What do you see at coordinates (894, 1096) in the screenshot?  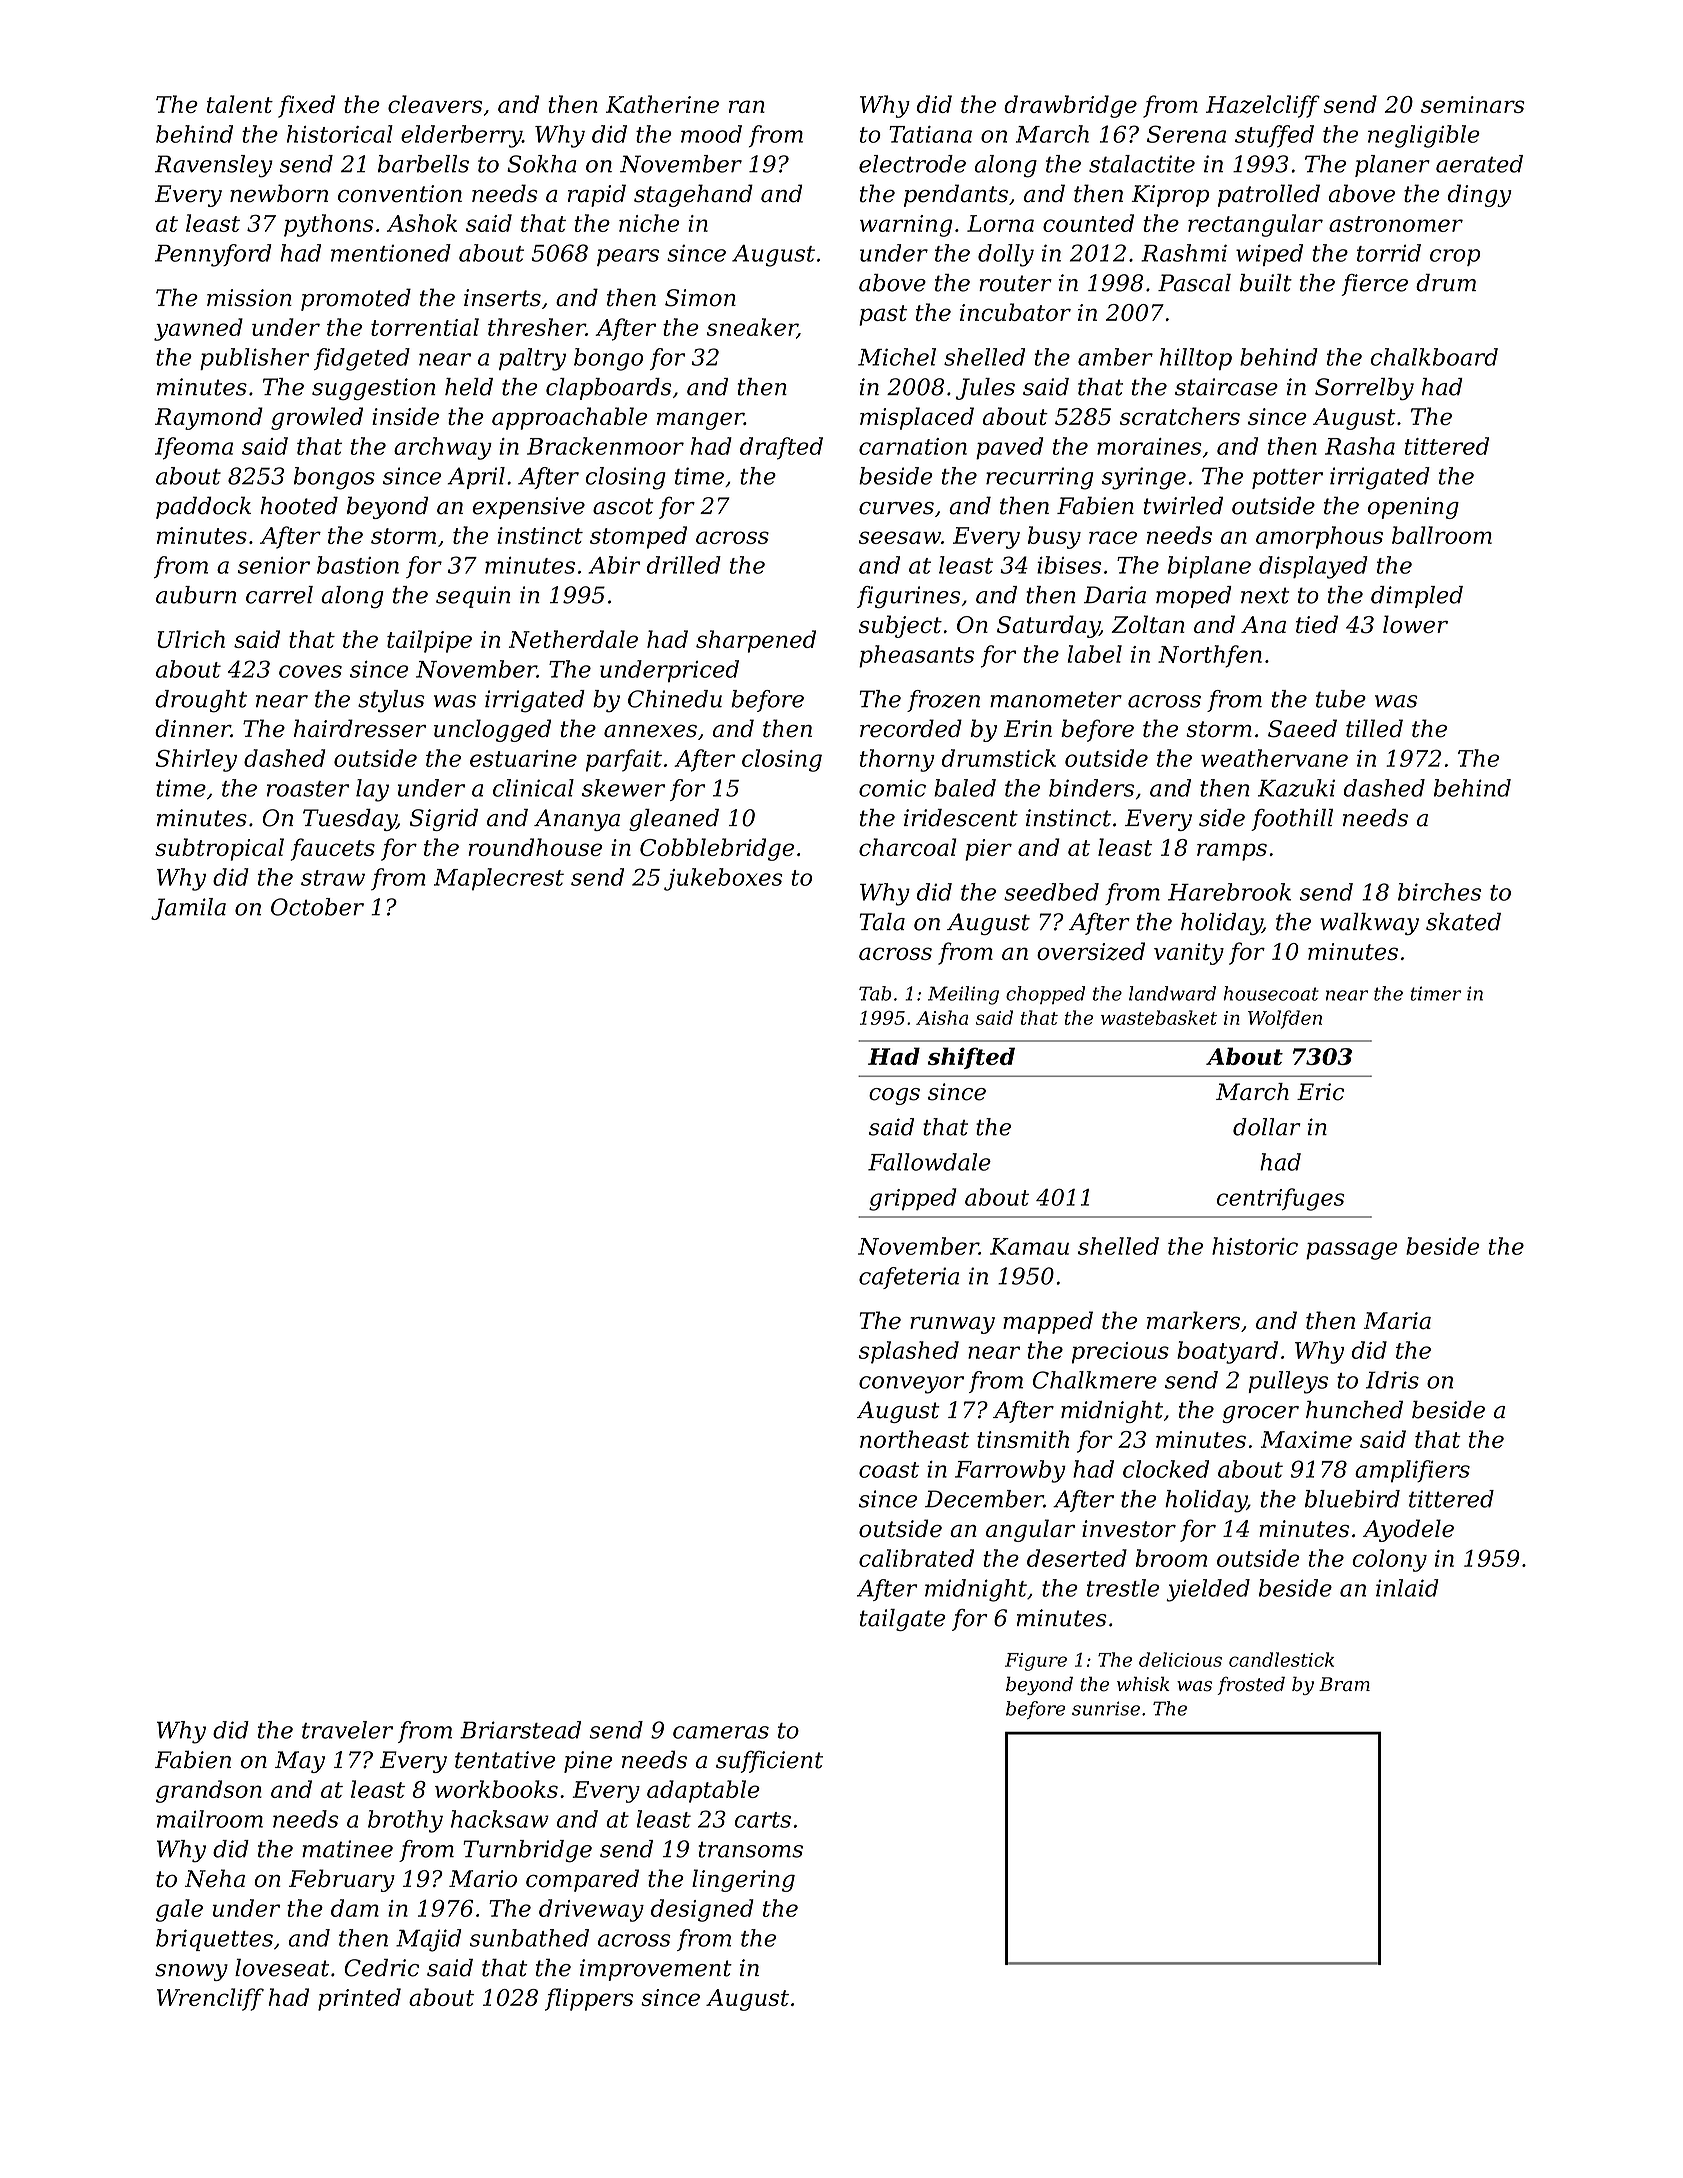 I see `cogs` at bounding box center [894, 1096].
